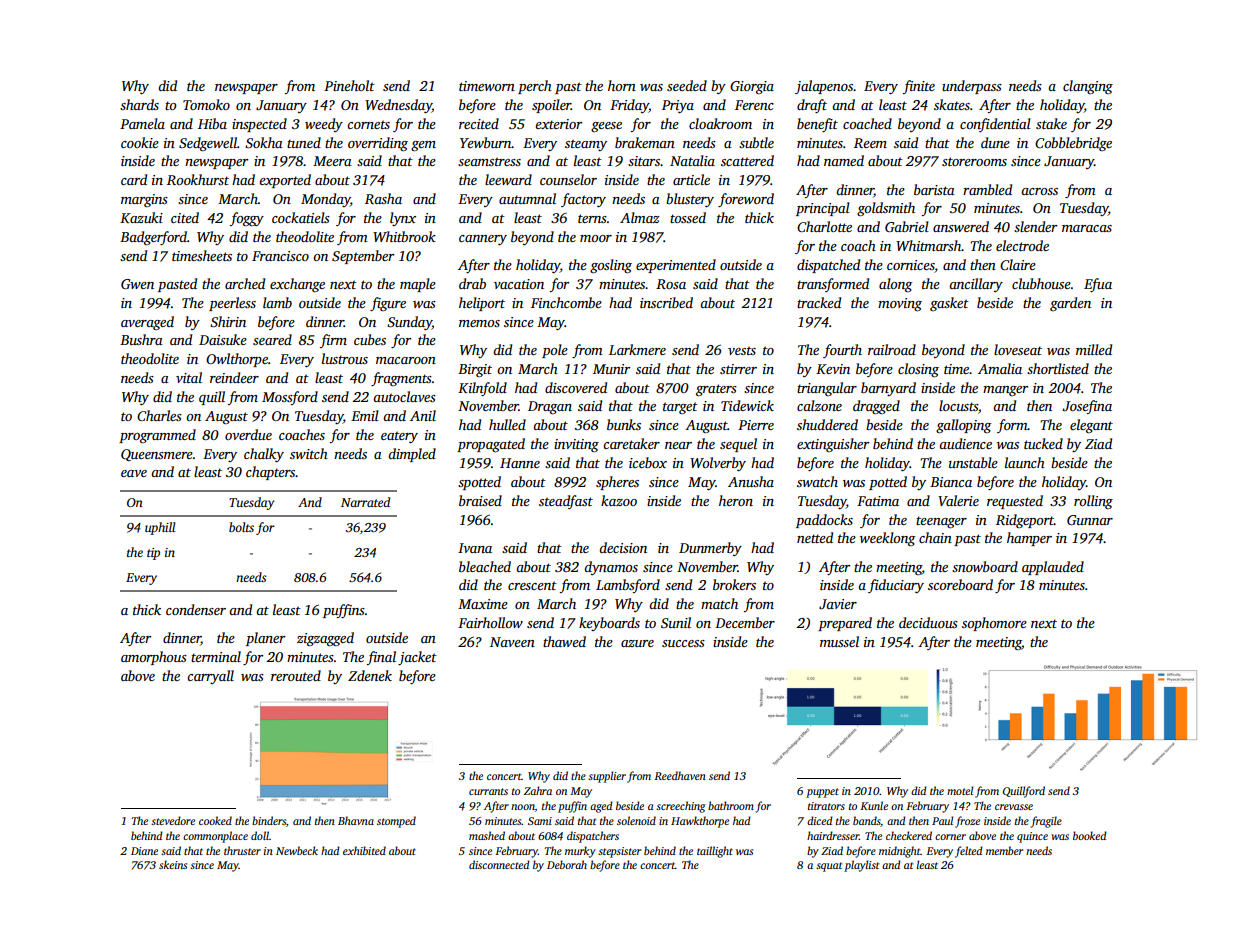 The image size is (1233, 952). What do you see at coordinates (1098, 285) in the image?
I see `Efua` at bounding box center [1098, 285].
